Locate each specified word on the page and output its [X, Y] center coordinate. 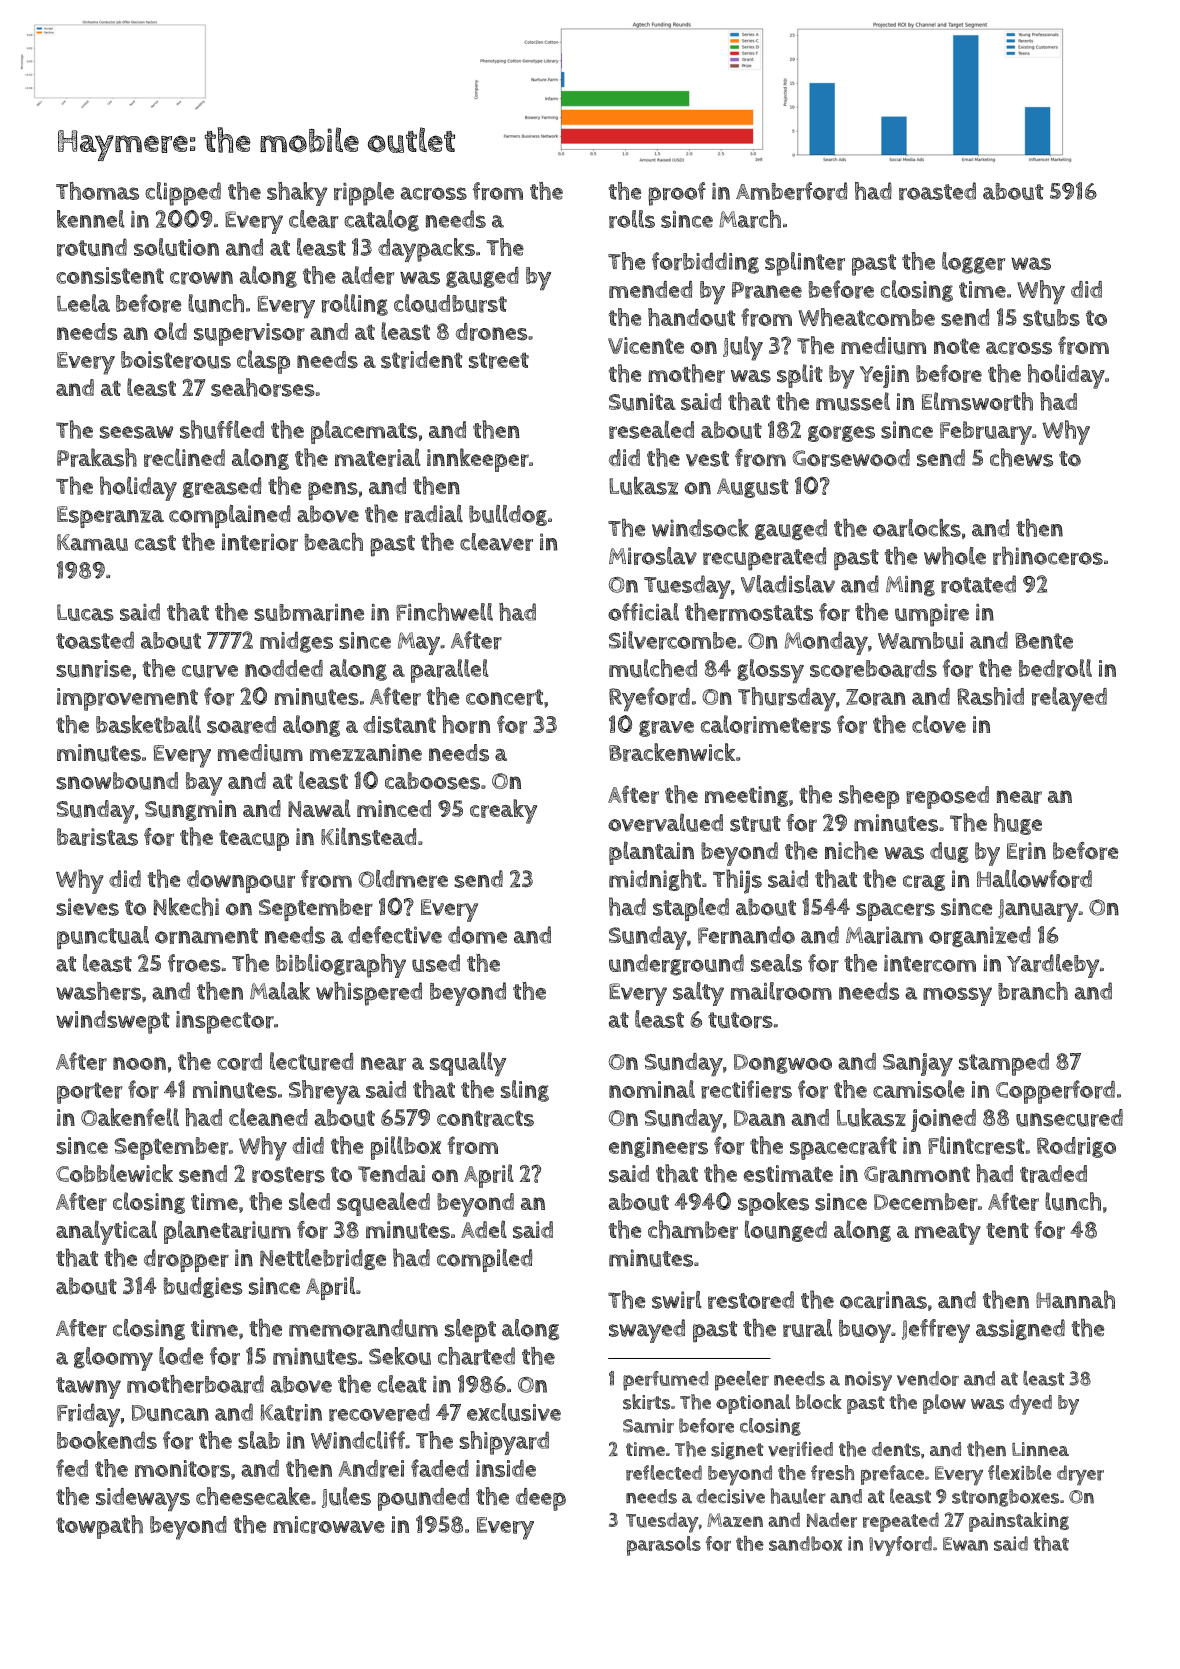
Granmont [917, 1174]
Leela [83, 303]
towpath [99, 1527]
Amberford [791, 191]
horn [466, 724]
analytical [106, 1232]
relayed [1069, 699]
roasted [937, 191]
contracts [485, 1118]
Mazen [735, 1520]
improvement [127, 699]
